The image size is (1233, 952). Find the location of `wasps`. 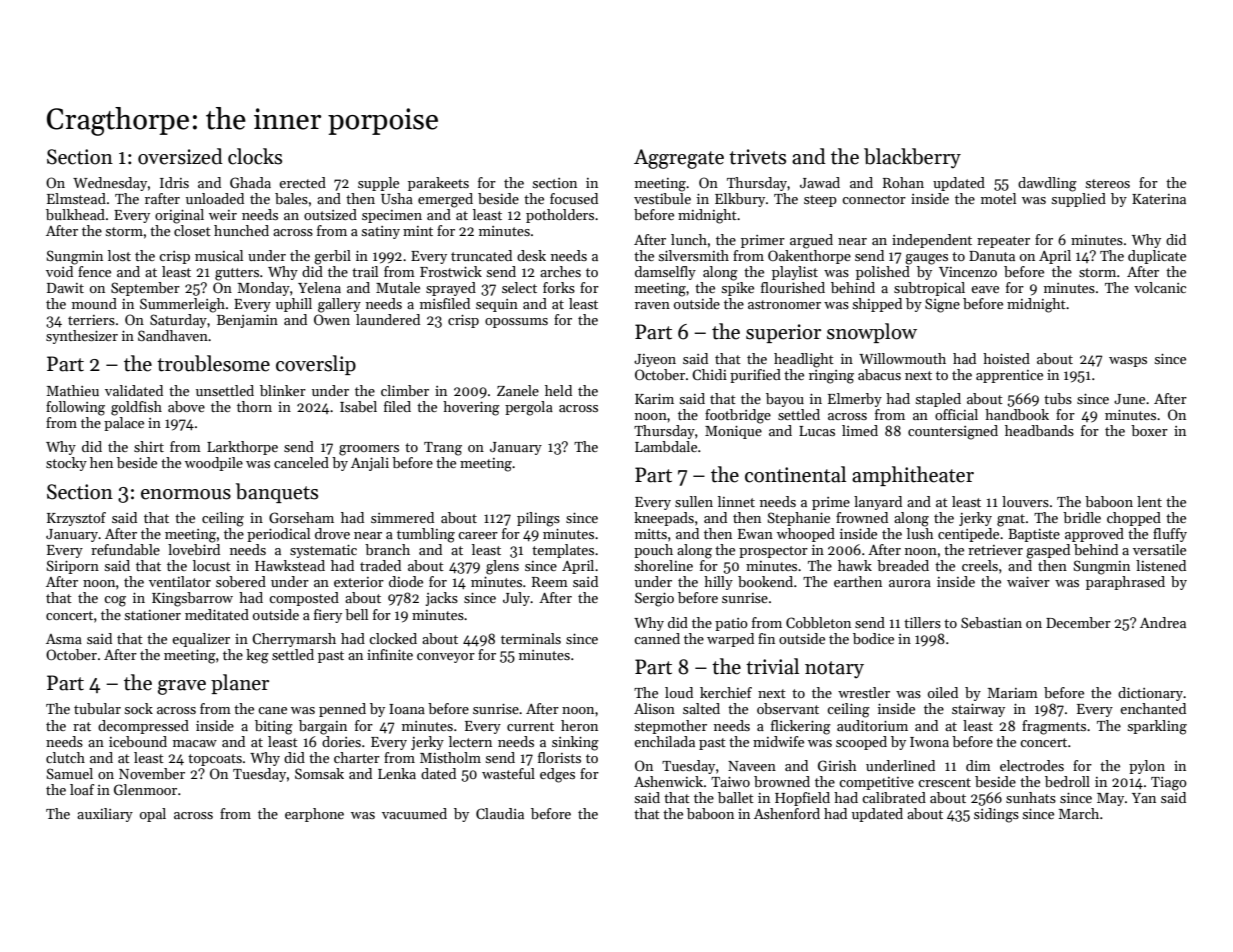

wasps is located at coordinates (1128, 362).
